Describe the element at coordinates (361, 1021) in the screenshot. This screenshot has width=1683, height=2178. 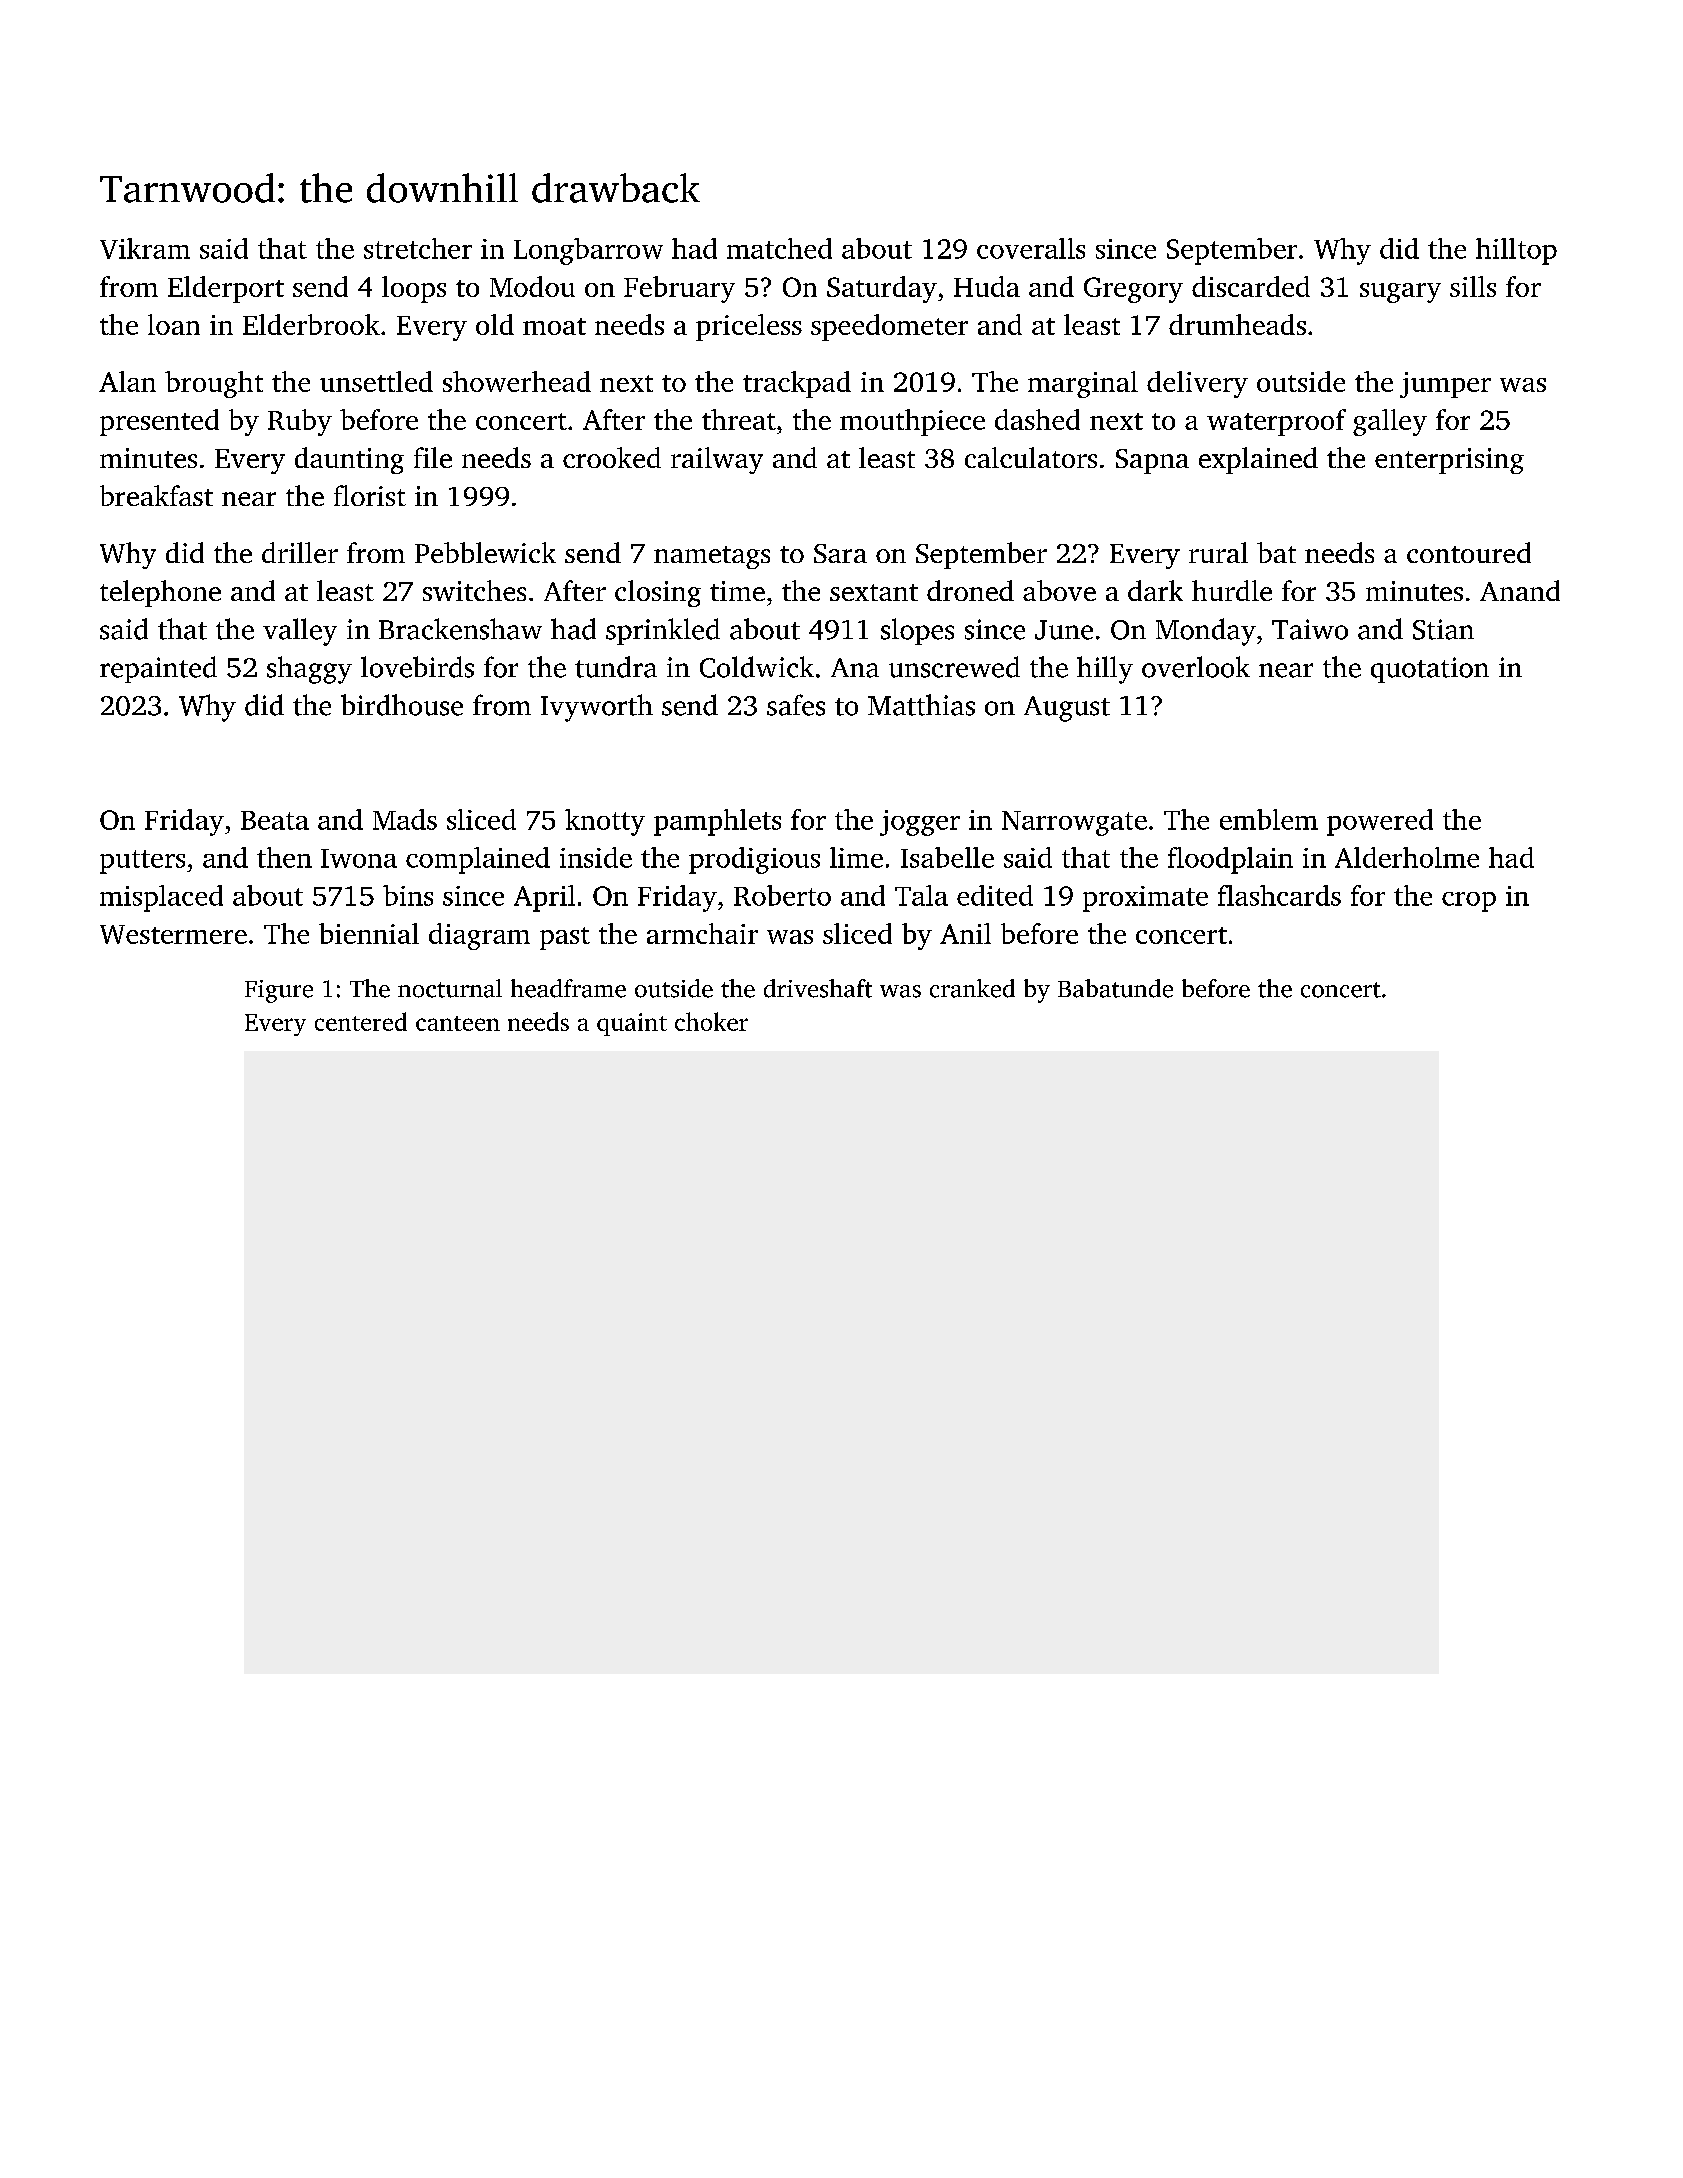
I see `centered` at that location.
